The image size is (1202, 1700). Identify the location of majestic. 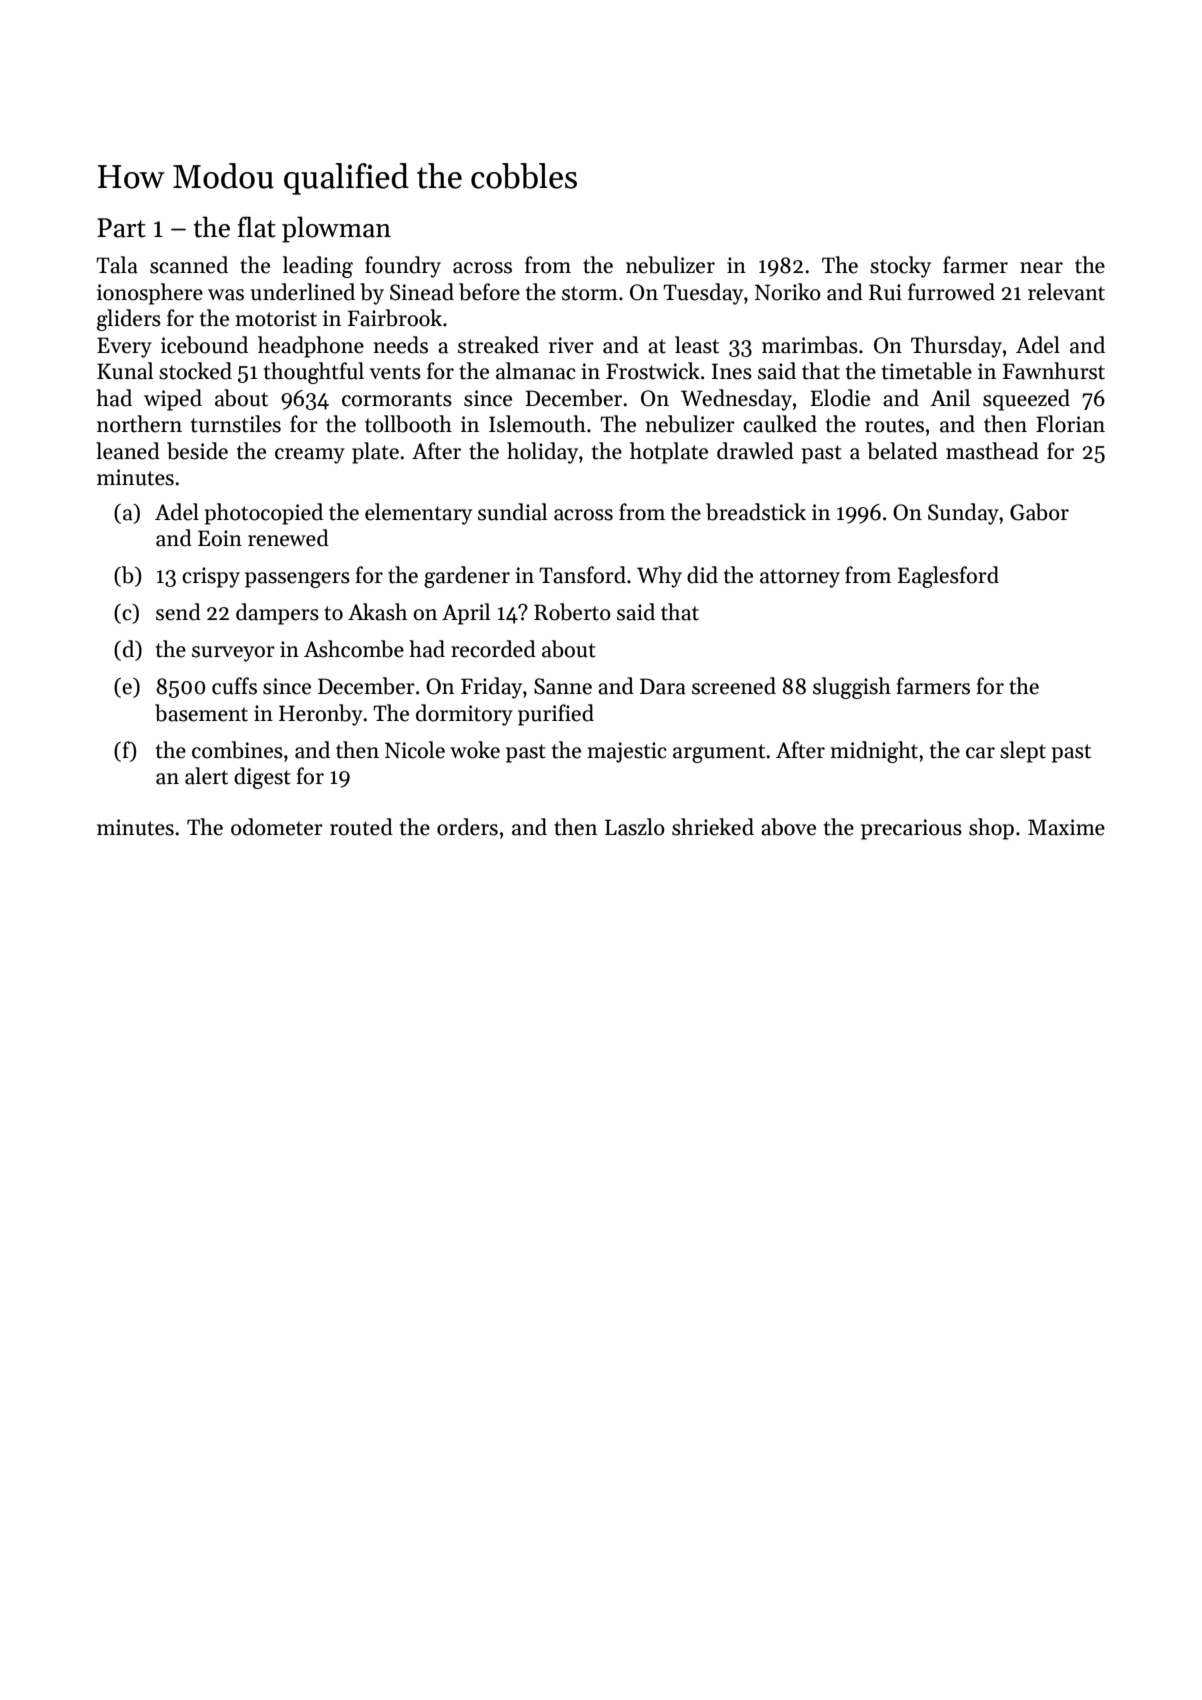
(627, 752).
